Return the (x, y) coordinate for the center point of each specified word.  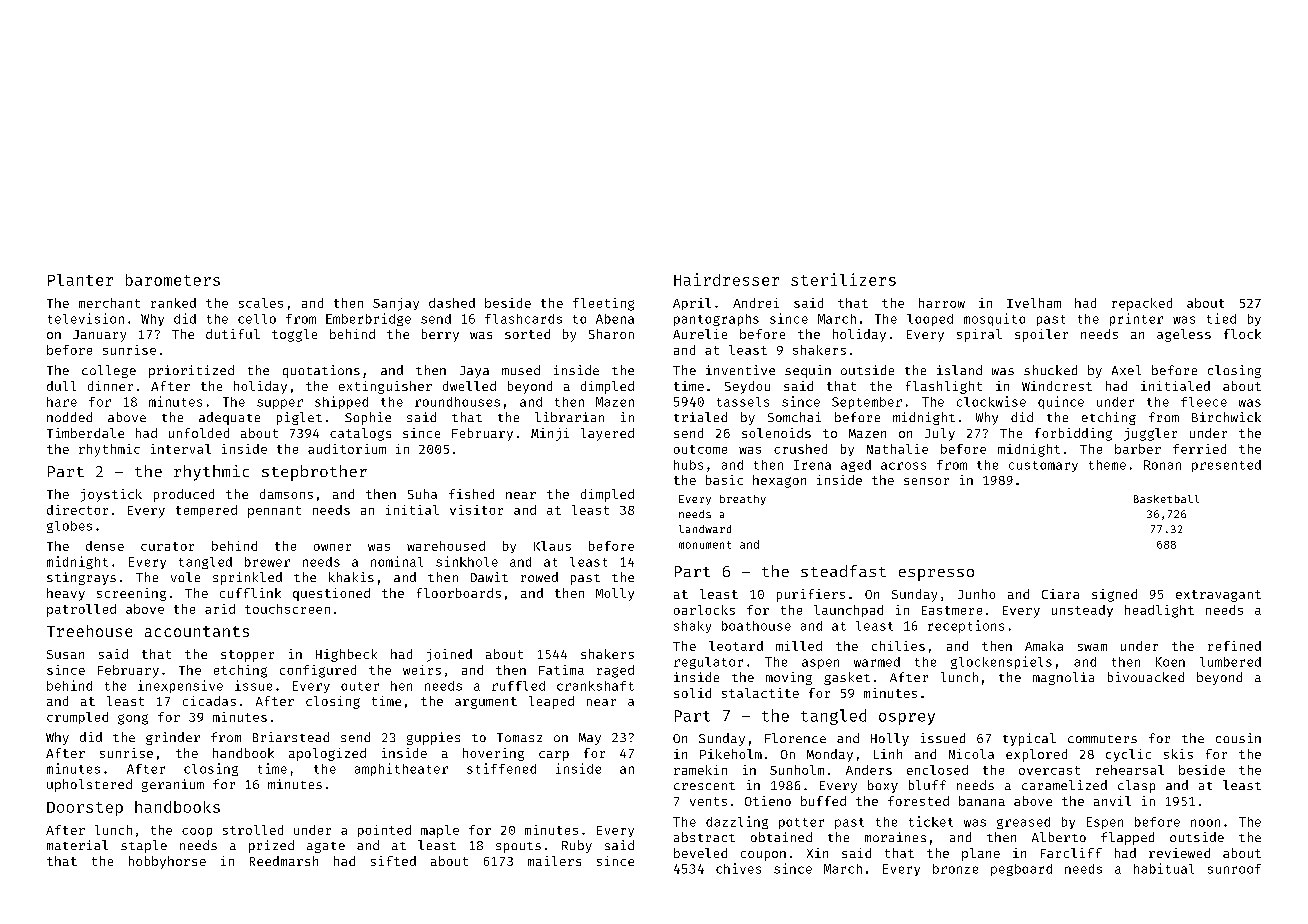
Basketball (1166, 499)
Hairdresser (726, 279)
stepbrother (314, 473)
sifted (393, 861)
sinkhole (467, 561)
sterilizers (843, 279)
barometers (173, 280)
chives (738, 868)
